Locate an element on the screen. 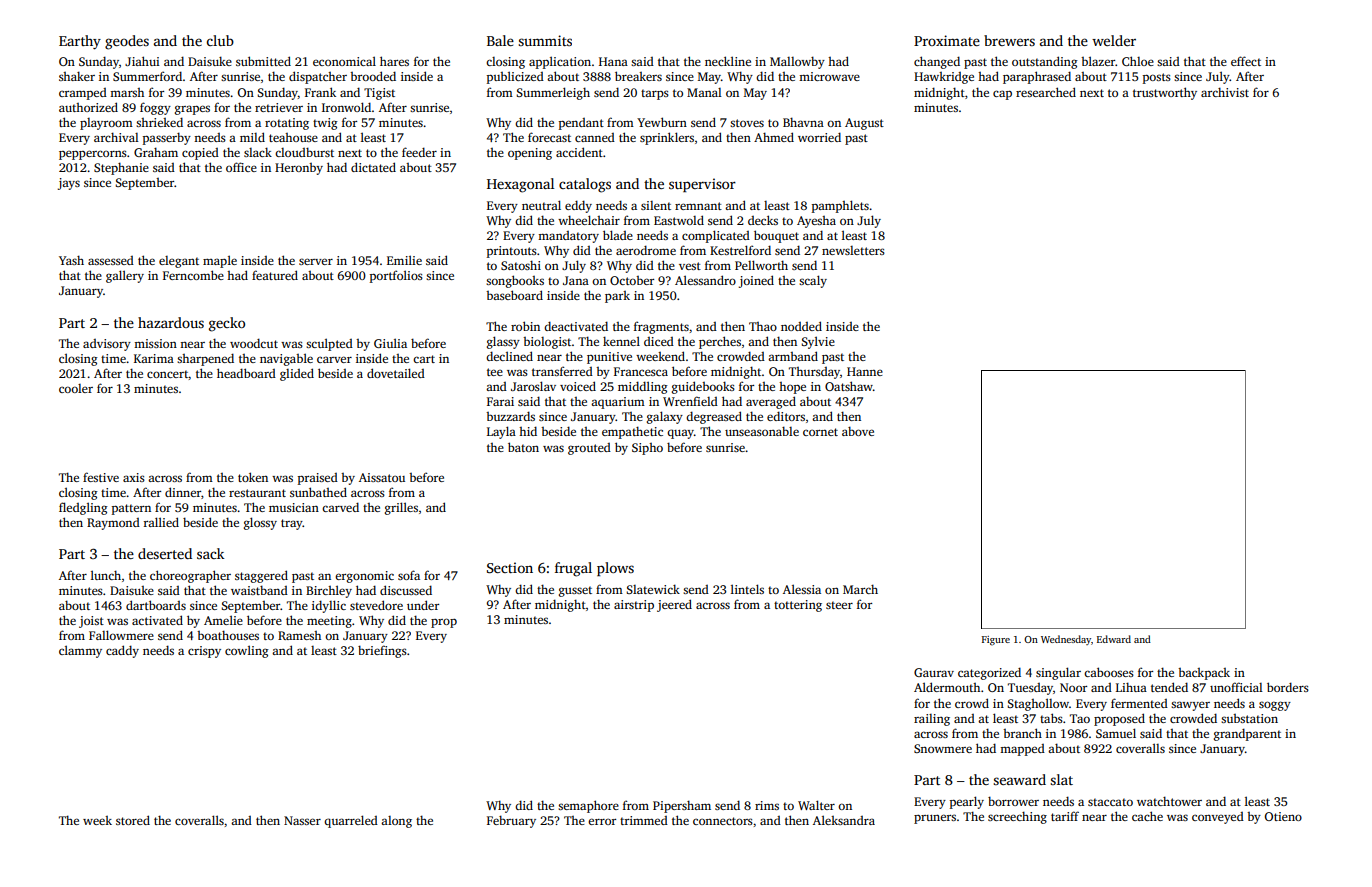 The height and width of the screenshot is (887, 1372). grilles is located at coordinates (401, 508).
